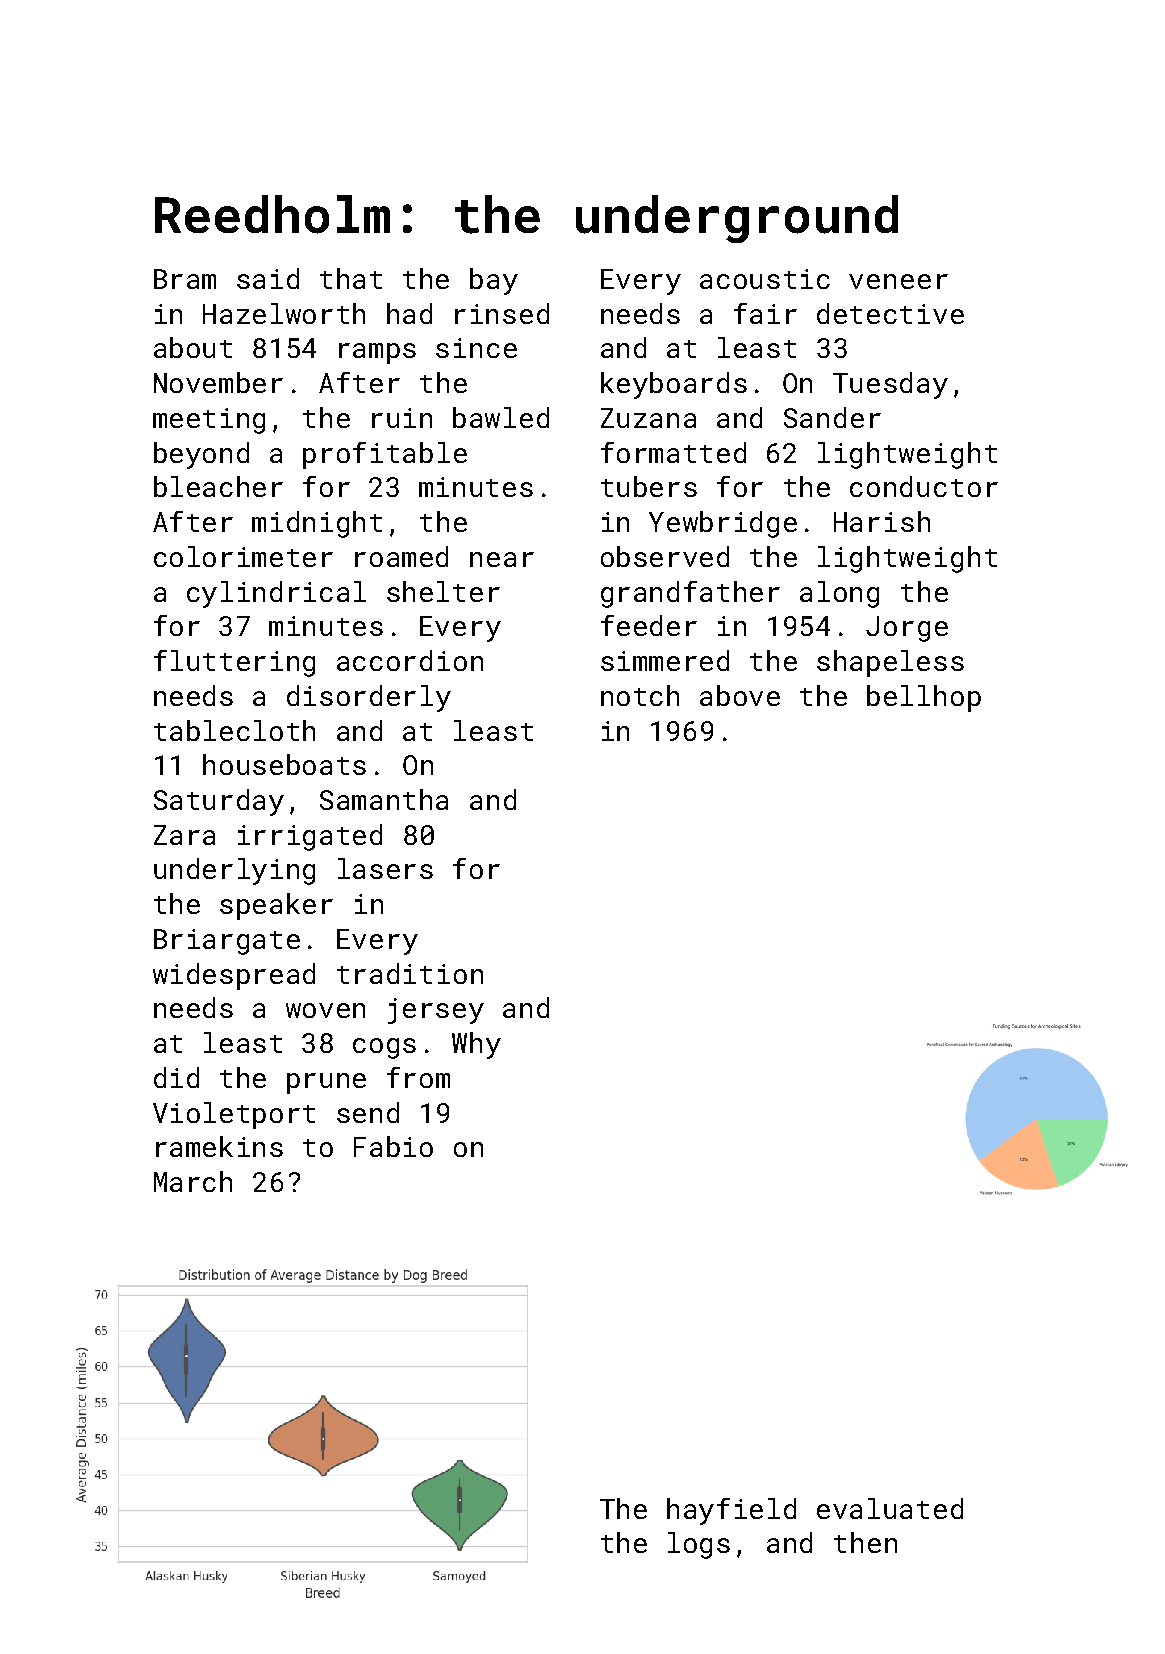 This image has width=1165, height=1654. I want to click on evaluated, so click(890, 1508).
